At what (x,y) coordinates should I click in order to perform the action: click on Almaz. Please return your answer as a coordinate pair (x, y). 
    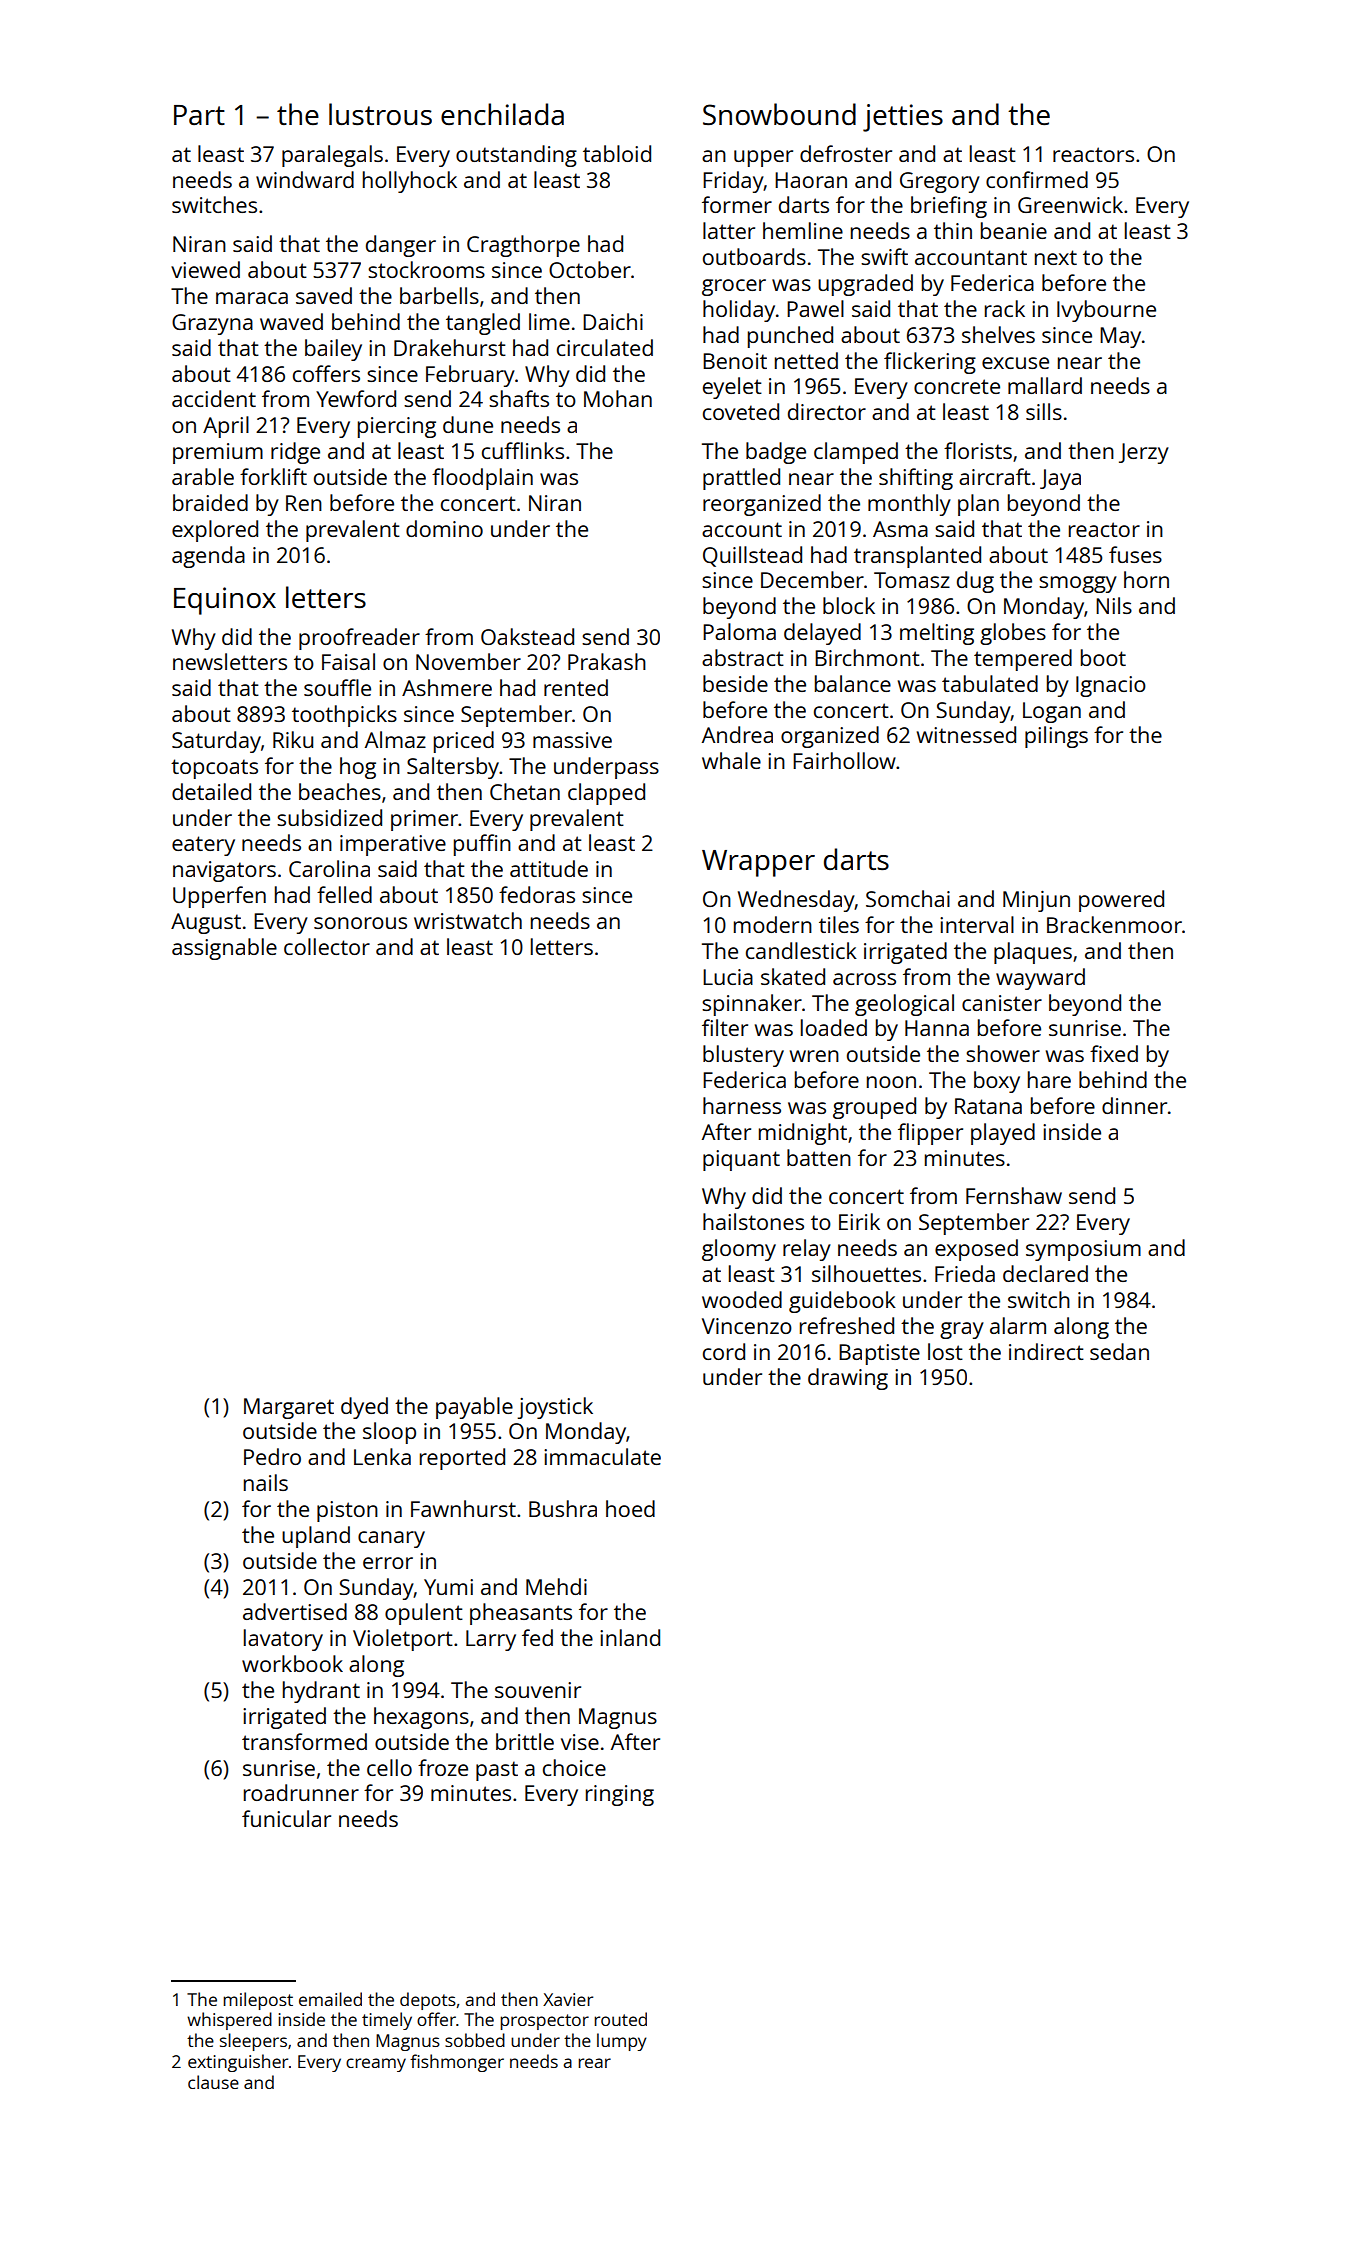
    Looking at the image, I should click on (395, 739).
